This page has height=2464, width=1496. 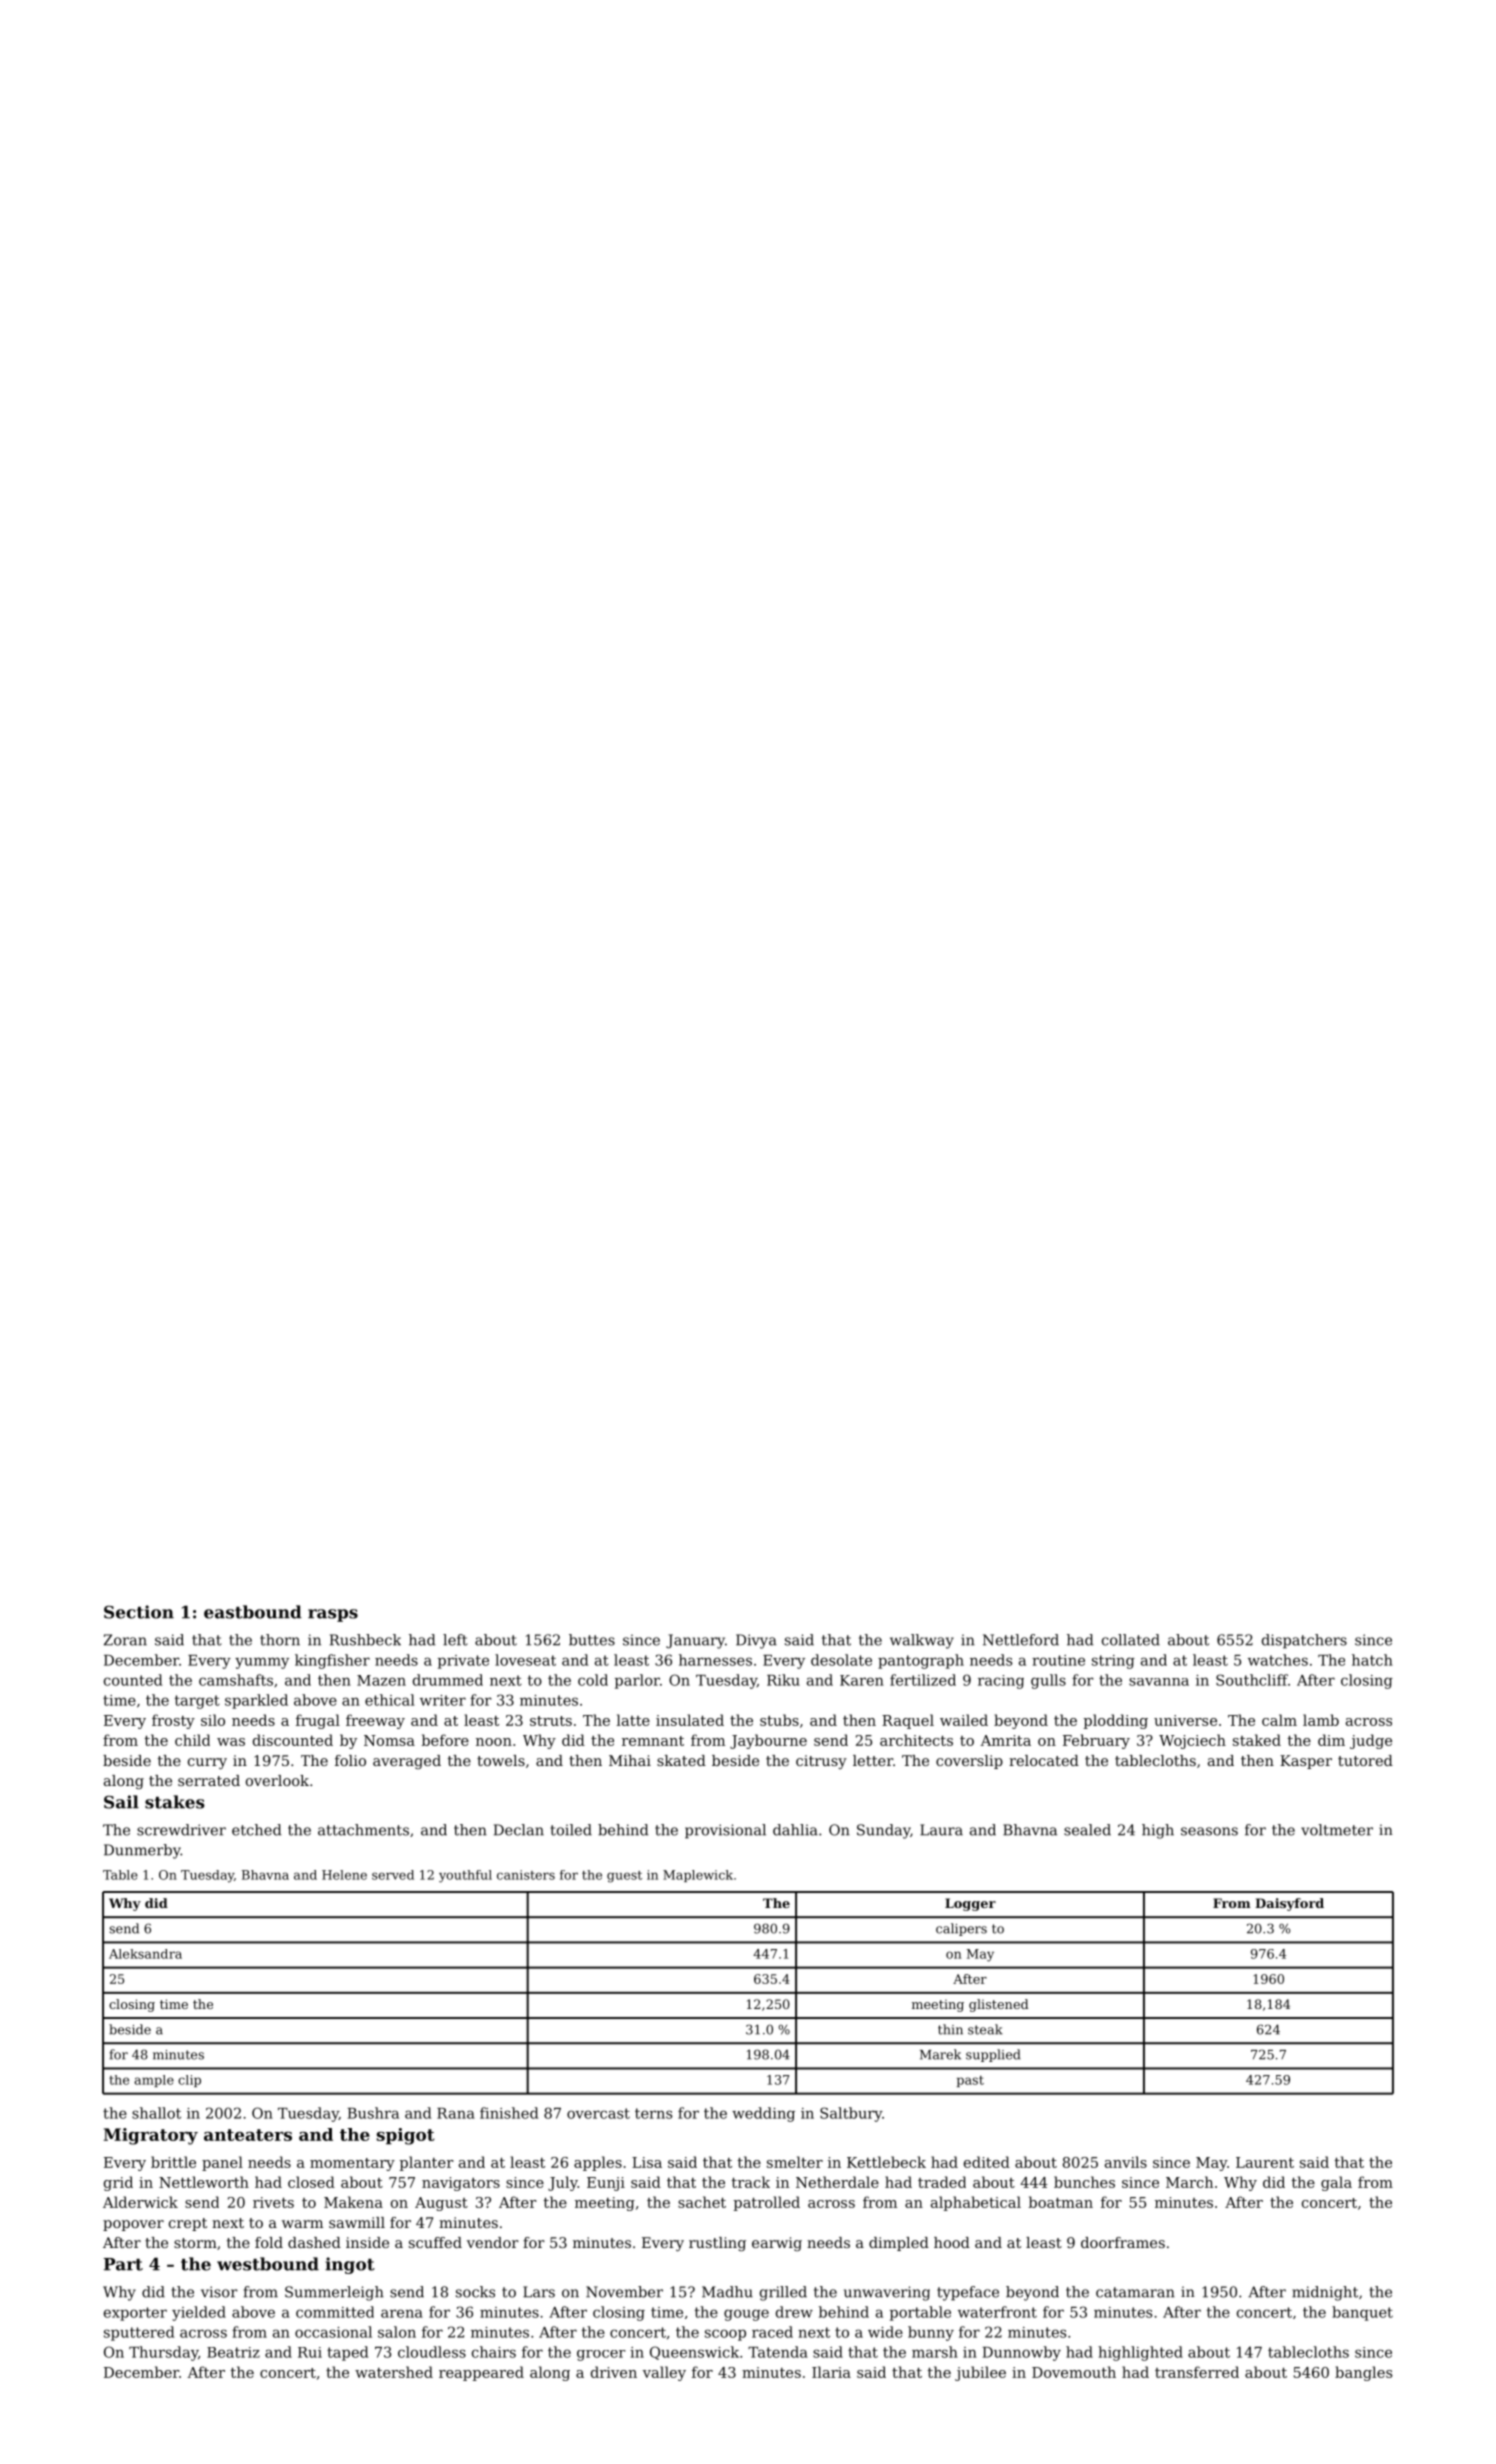 What do you see at coordinates (1289, 1904) in the page?
I see `Daisyford` at bounding box center [1289, 1904].
